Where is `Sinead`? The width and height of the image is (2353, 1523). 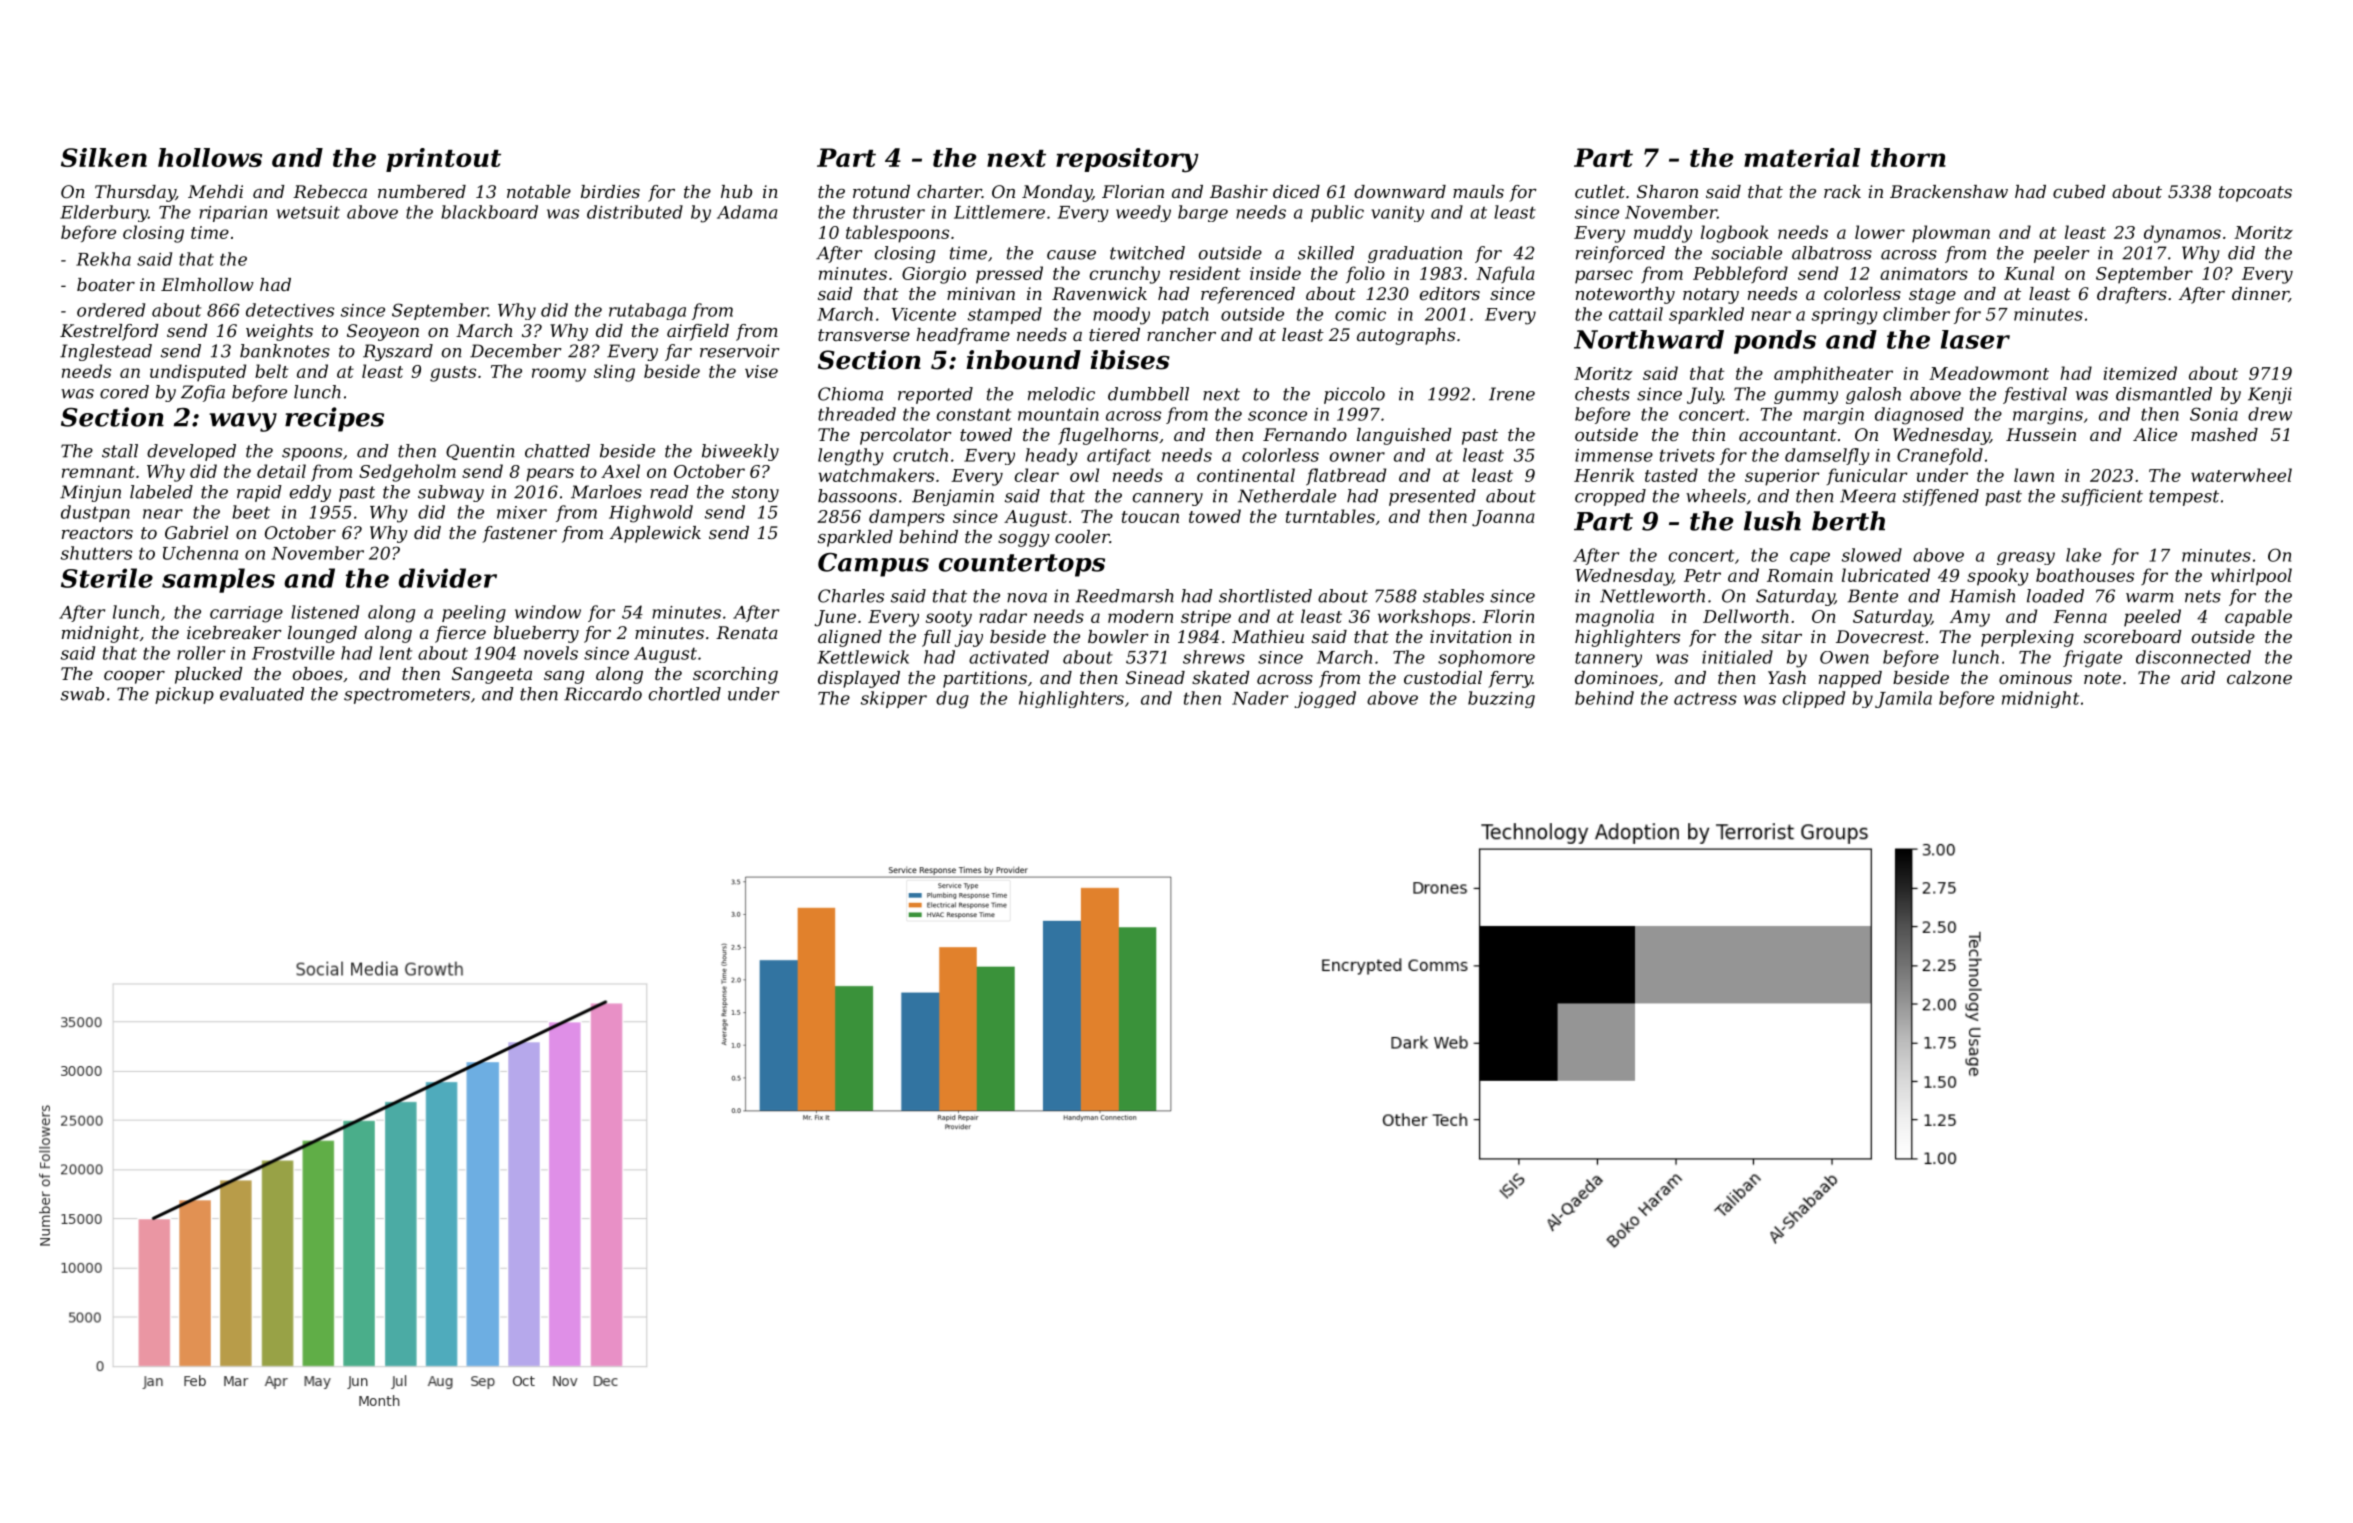 Sinead is located at coordinates (1155, 677).
